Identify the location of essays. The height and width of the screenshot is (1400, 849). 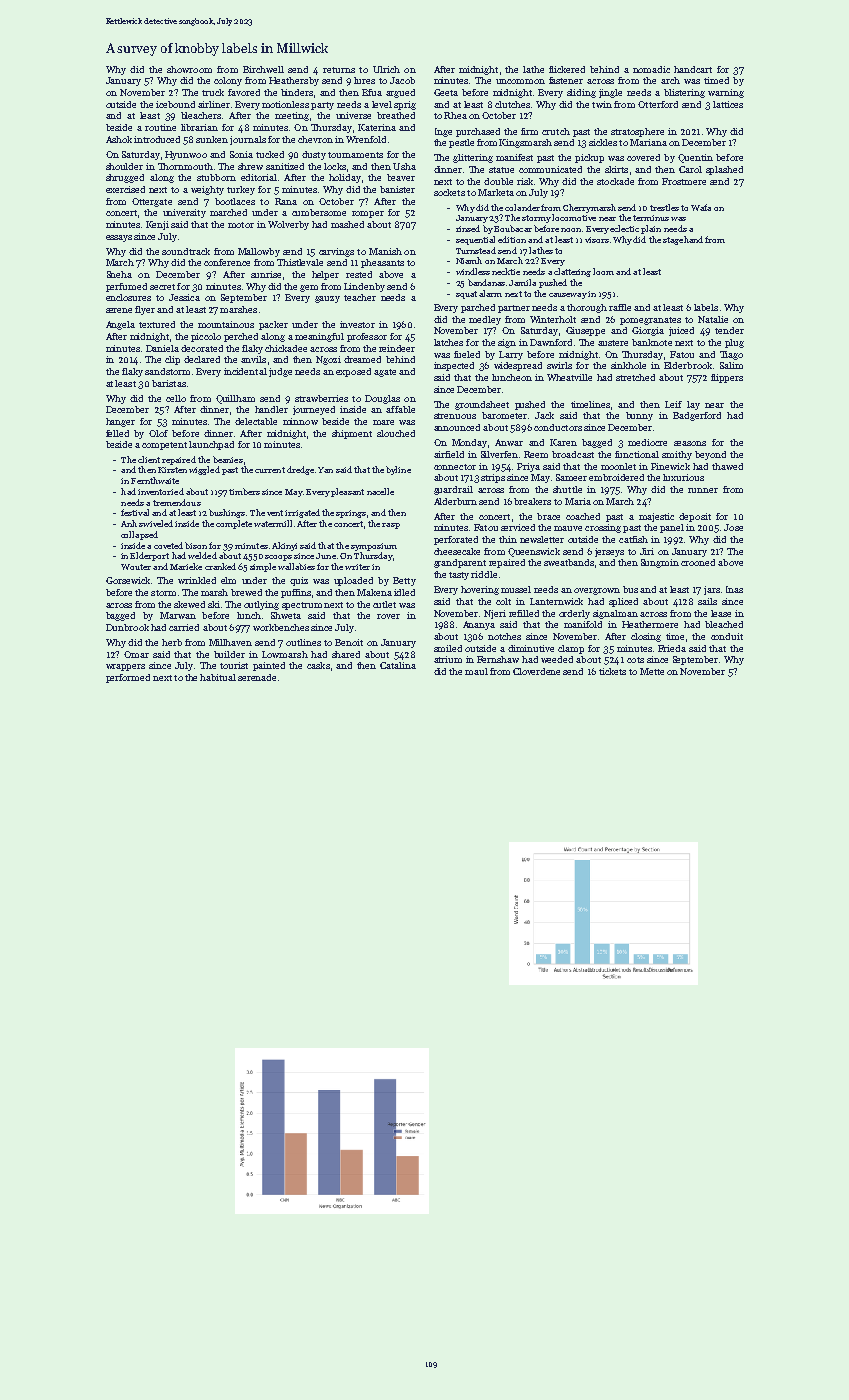
(119, 238).
